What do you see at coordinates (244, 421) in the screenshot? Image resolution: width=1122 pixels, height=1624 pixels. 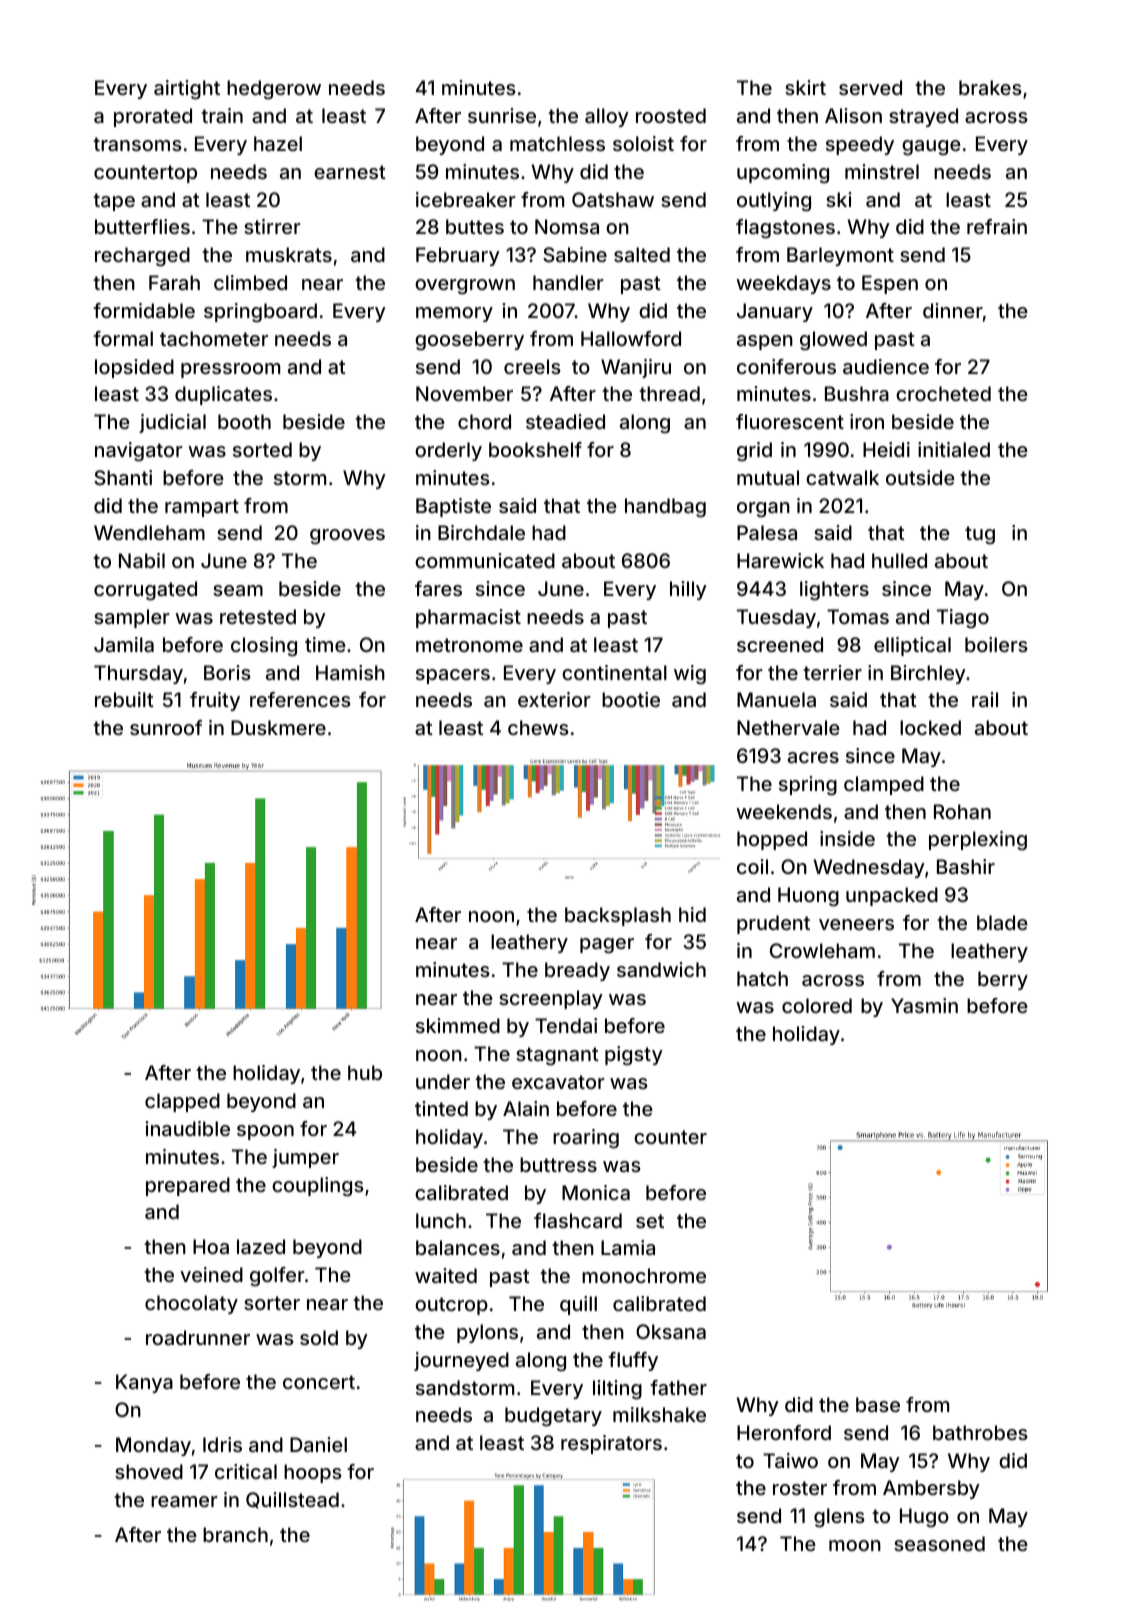 I see `booth` at bounding box center [244, 421].
